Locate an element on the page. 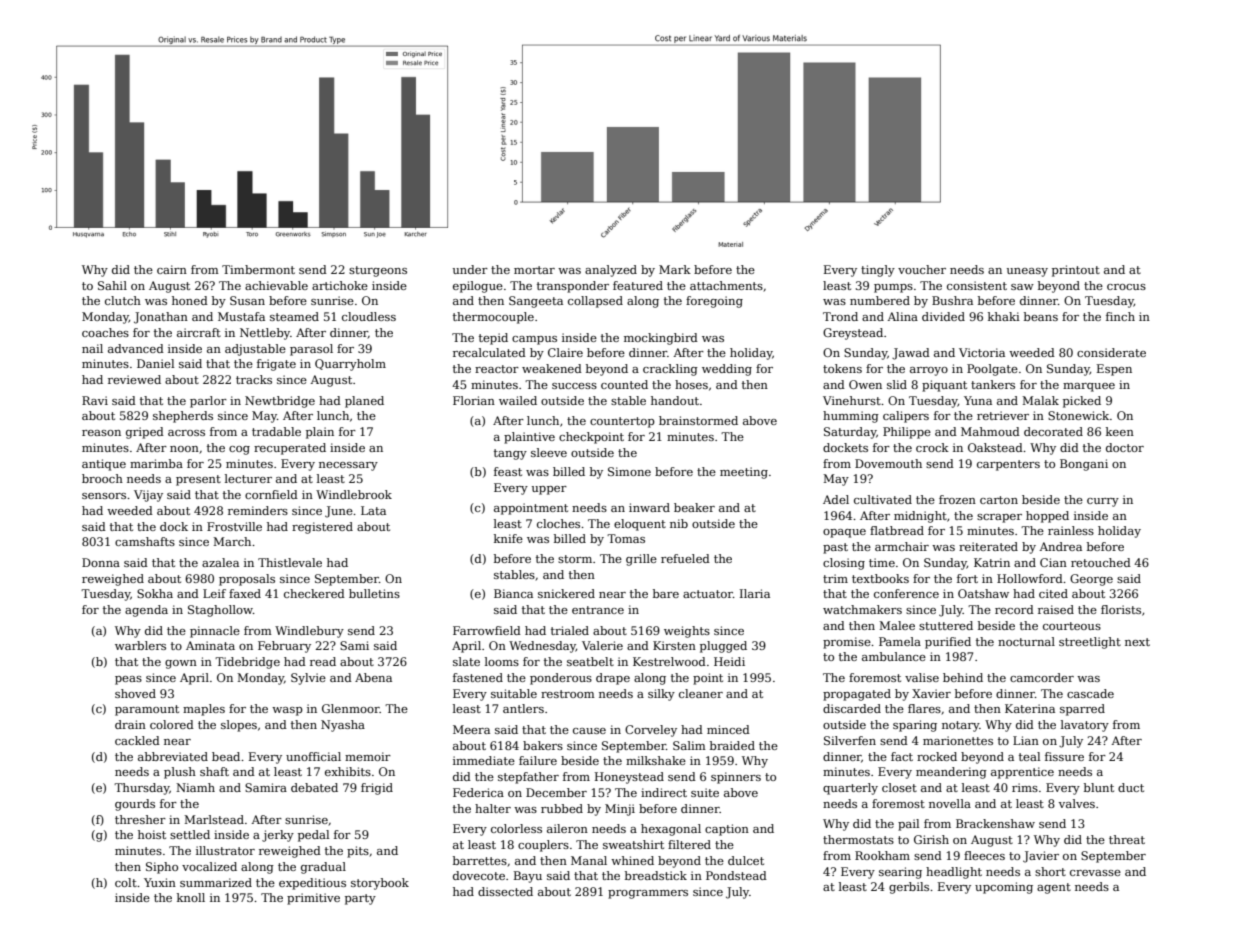 Image resolution: width=1233 pixels, height=952 pixels. Mark is located at coordinates (675, 269).
